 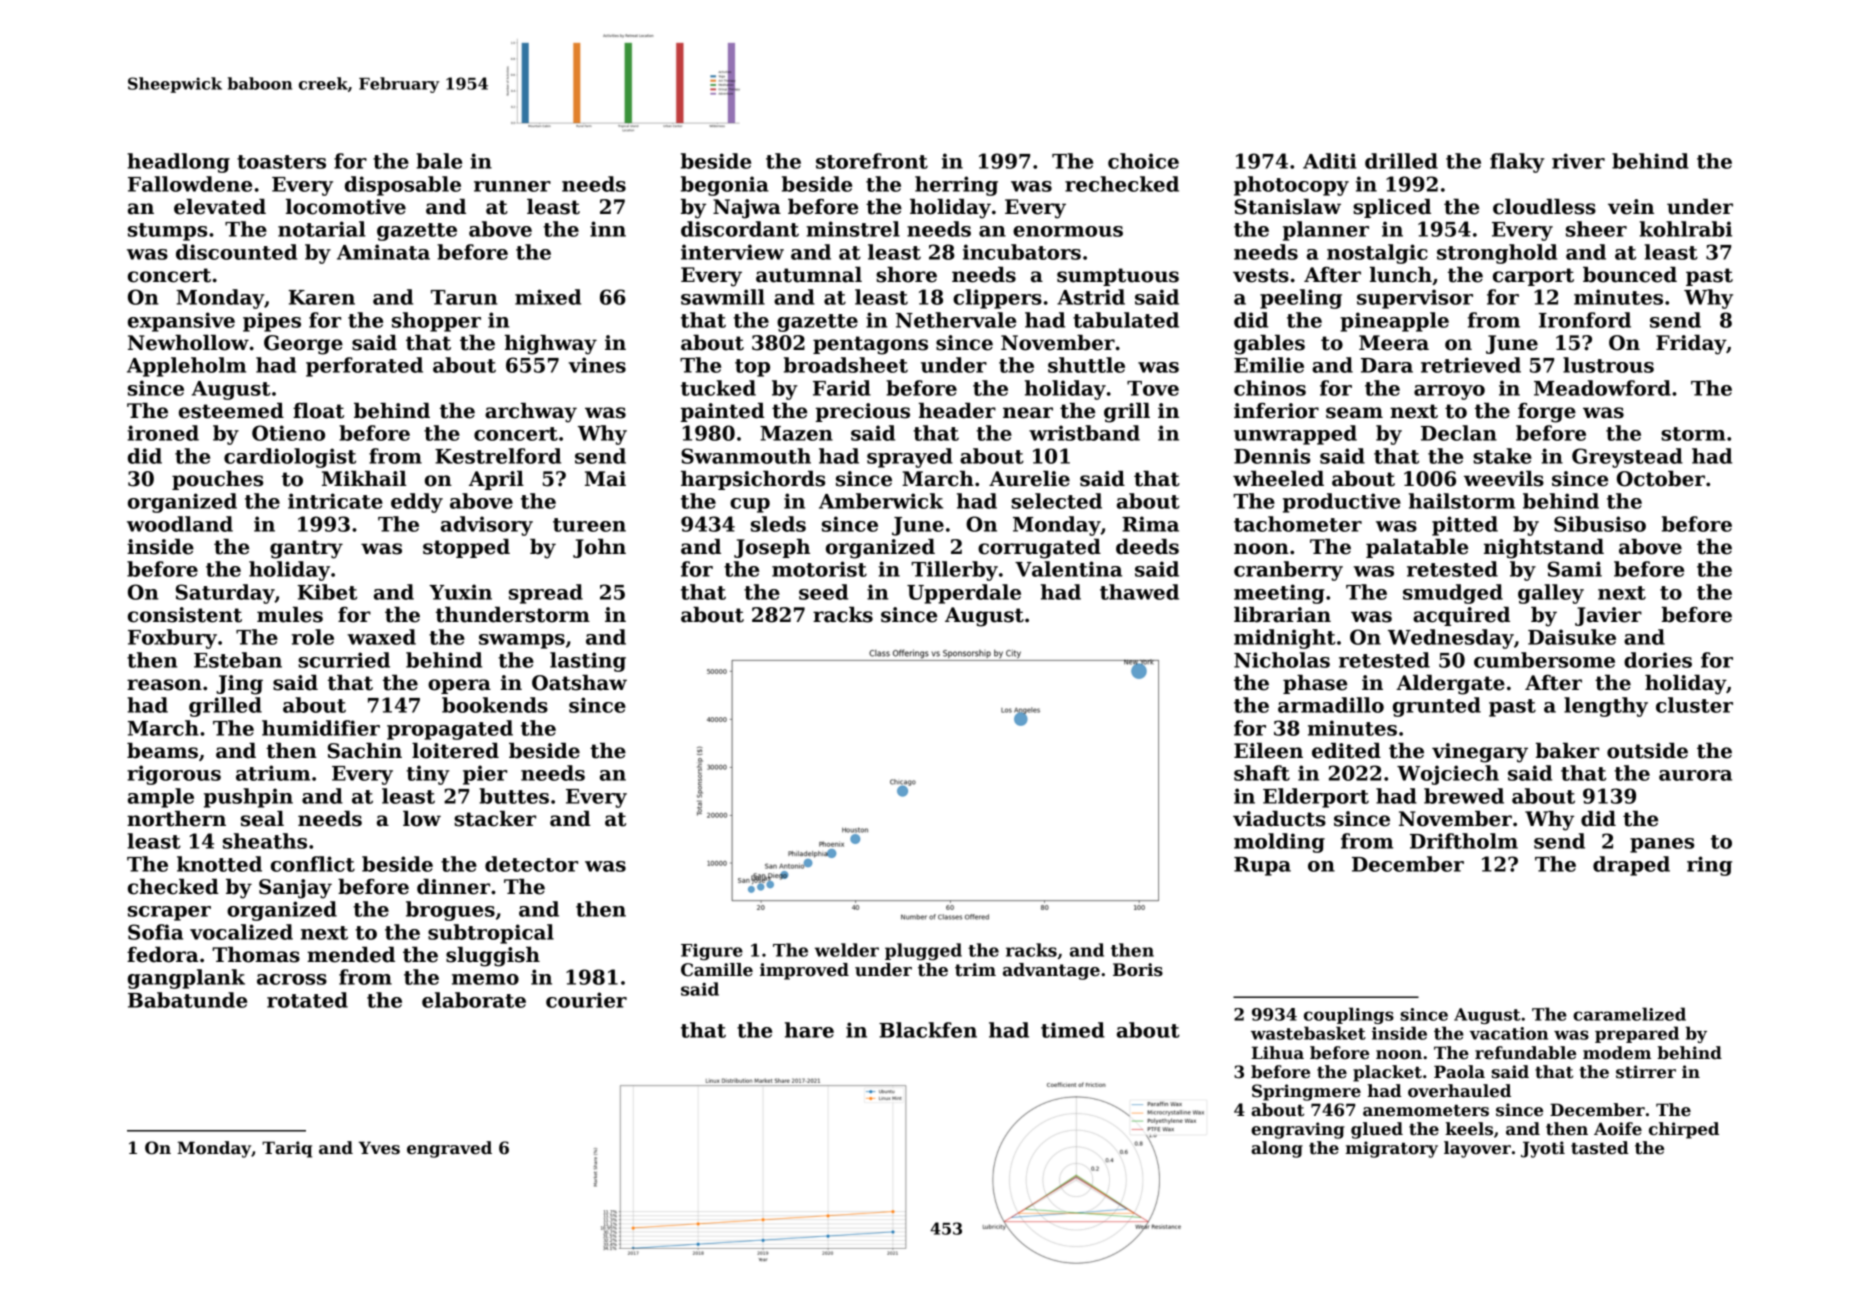 I want to click on reason, so click(x=164, y=685).
